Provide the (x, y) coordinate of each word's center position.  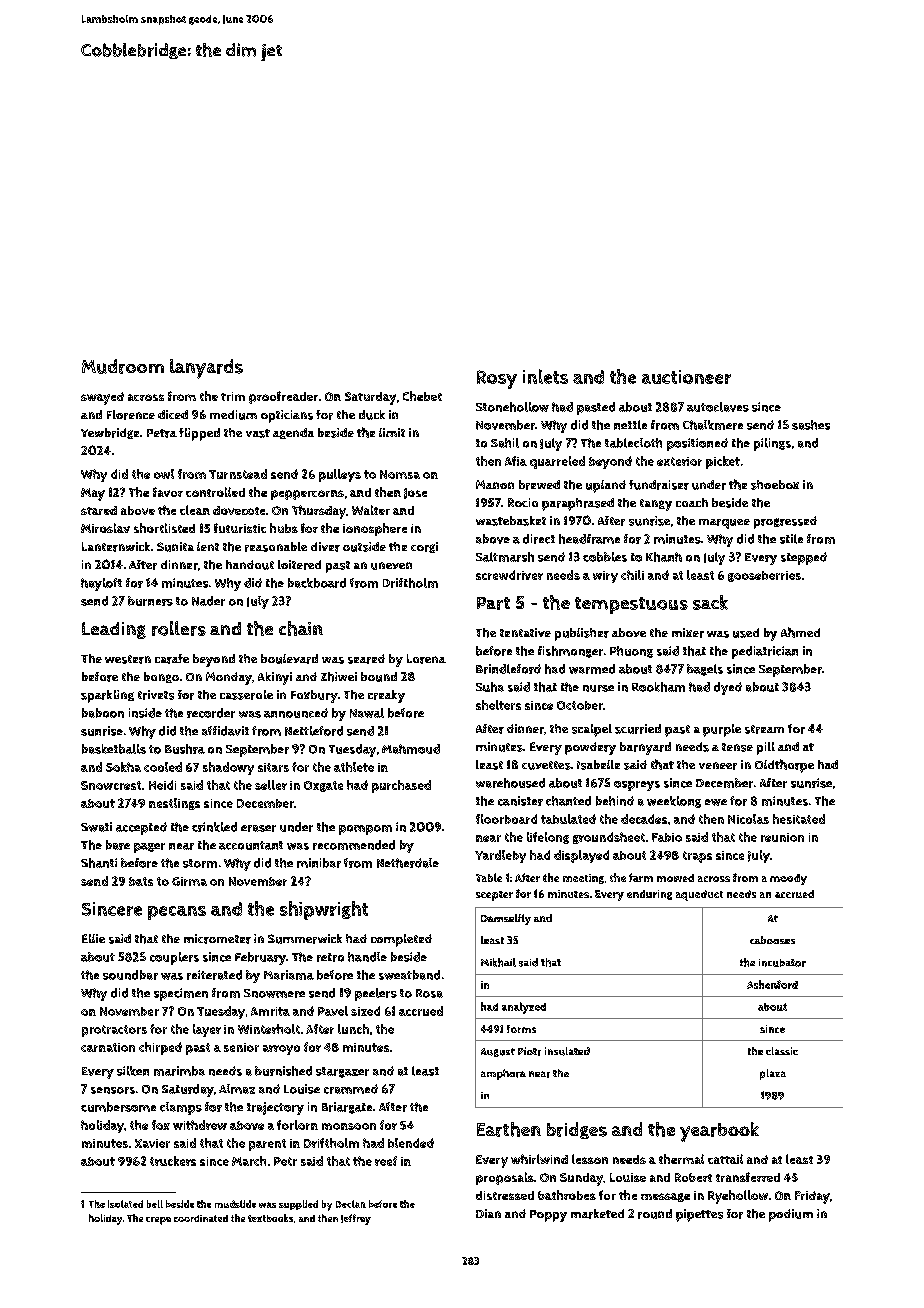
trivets (156, 695)
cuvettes (546, 765)
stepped (804, 558)
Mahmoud (411, 749)
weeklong (674, 802)
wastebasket (511, 521)
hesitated (799, 819)
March (249, 1161)
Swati (96, 827)
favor (168, 492)
